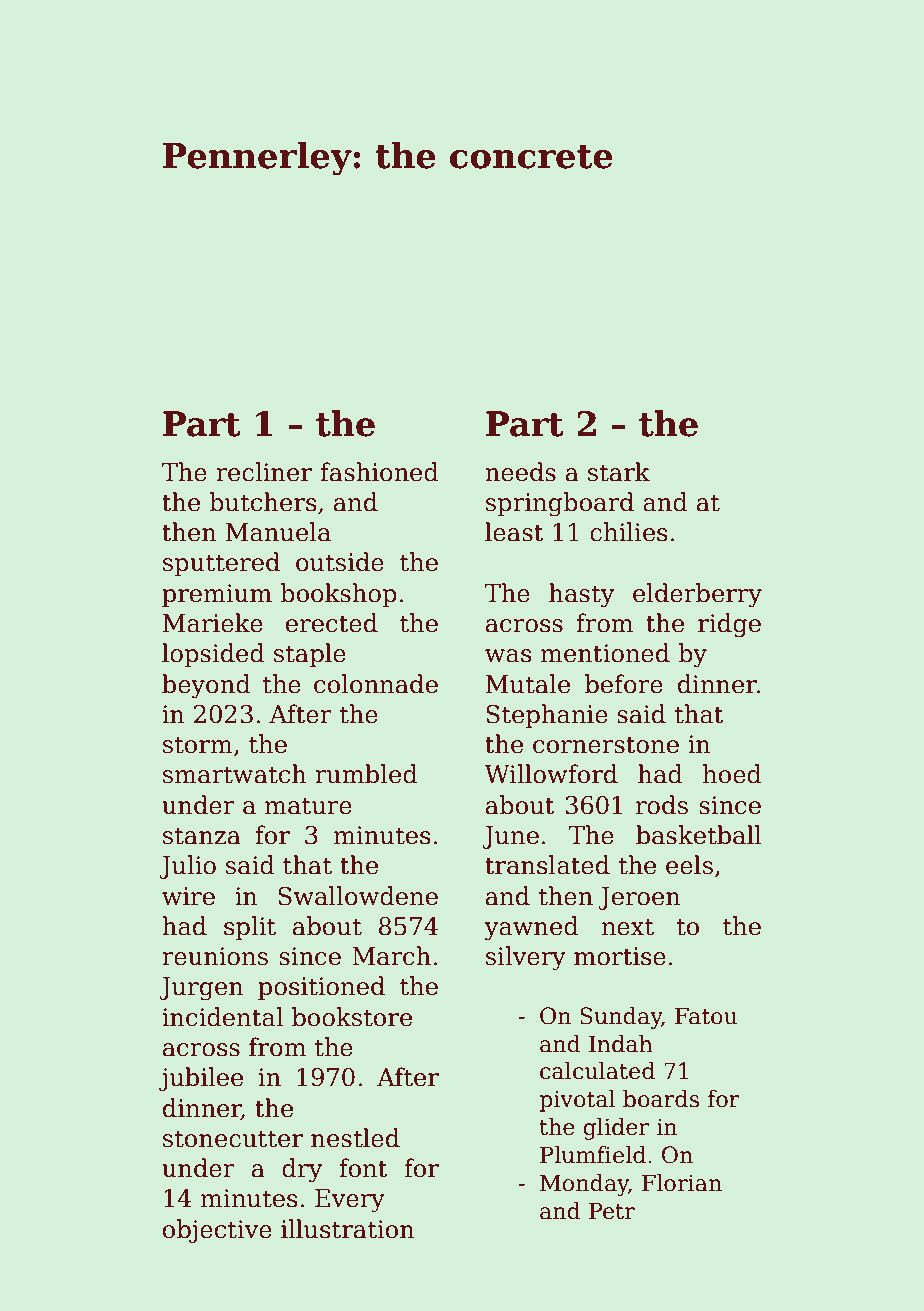  I want to click on butchers, so click(263, 502).
